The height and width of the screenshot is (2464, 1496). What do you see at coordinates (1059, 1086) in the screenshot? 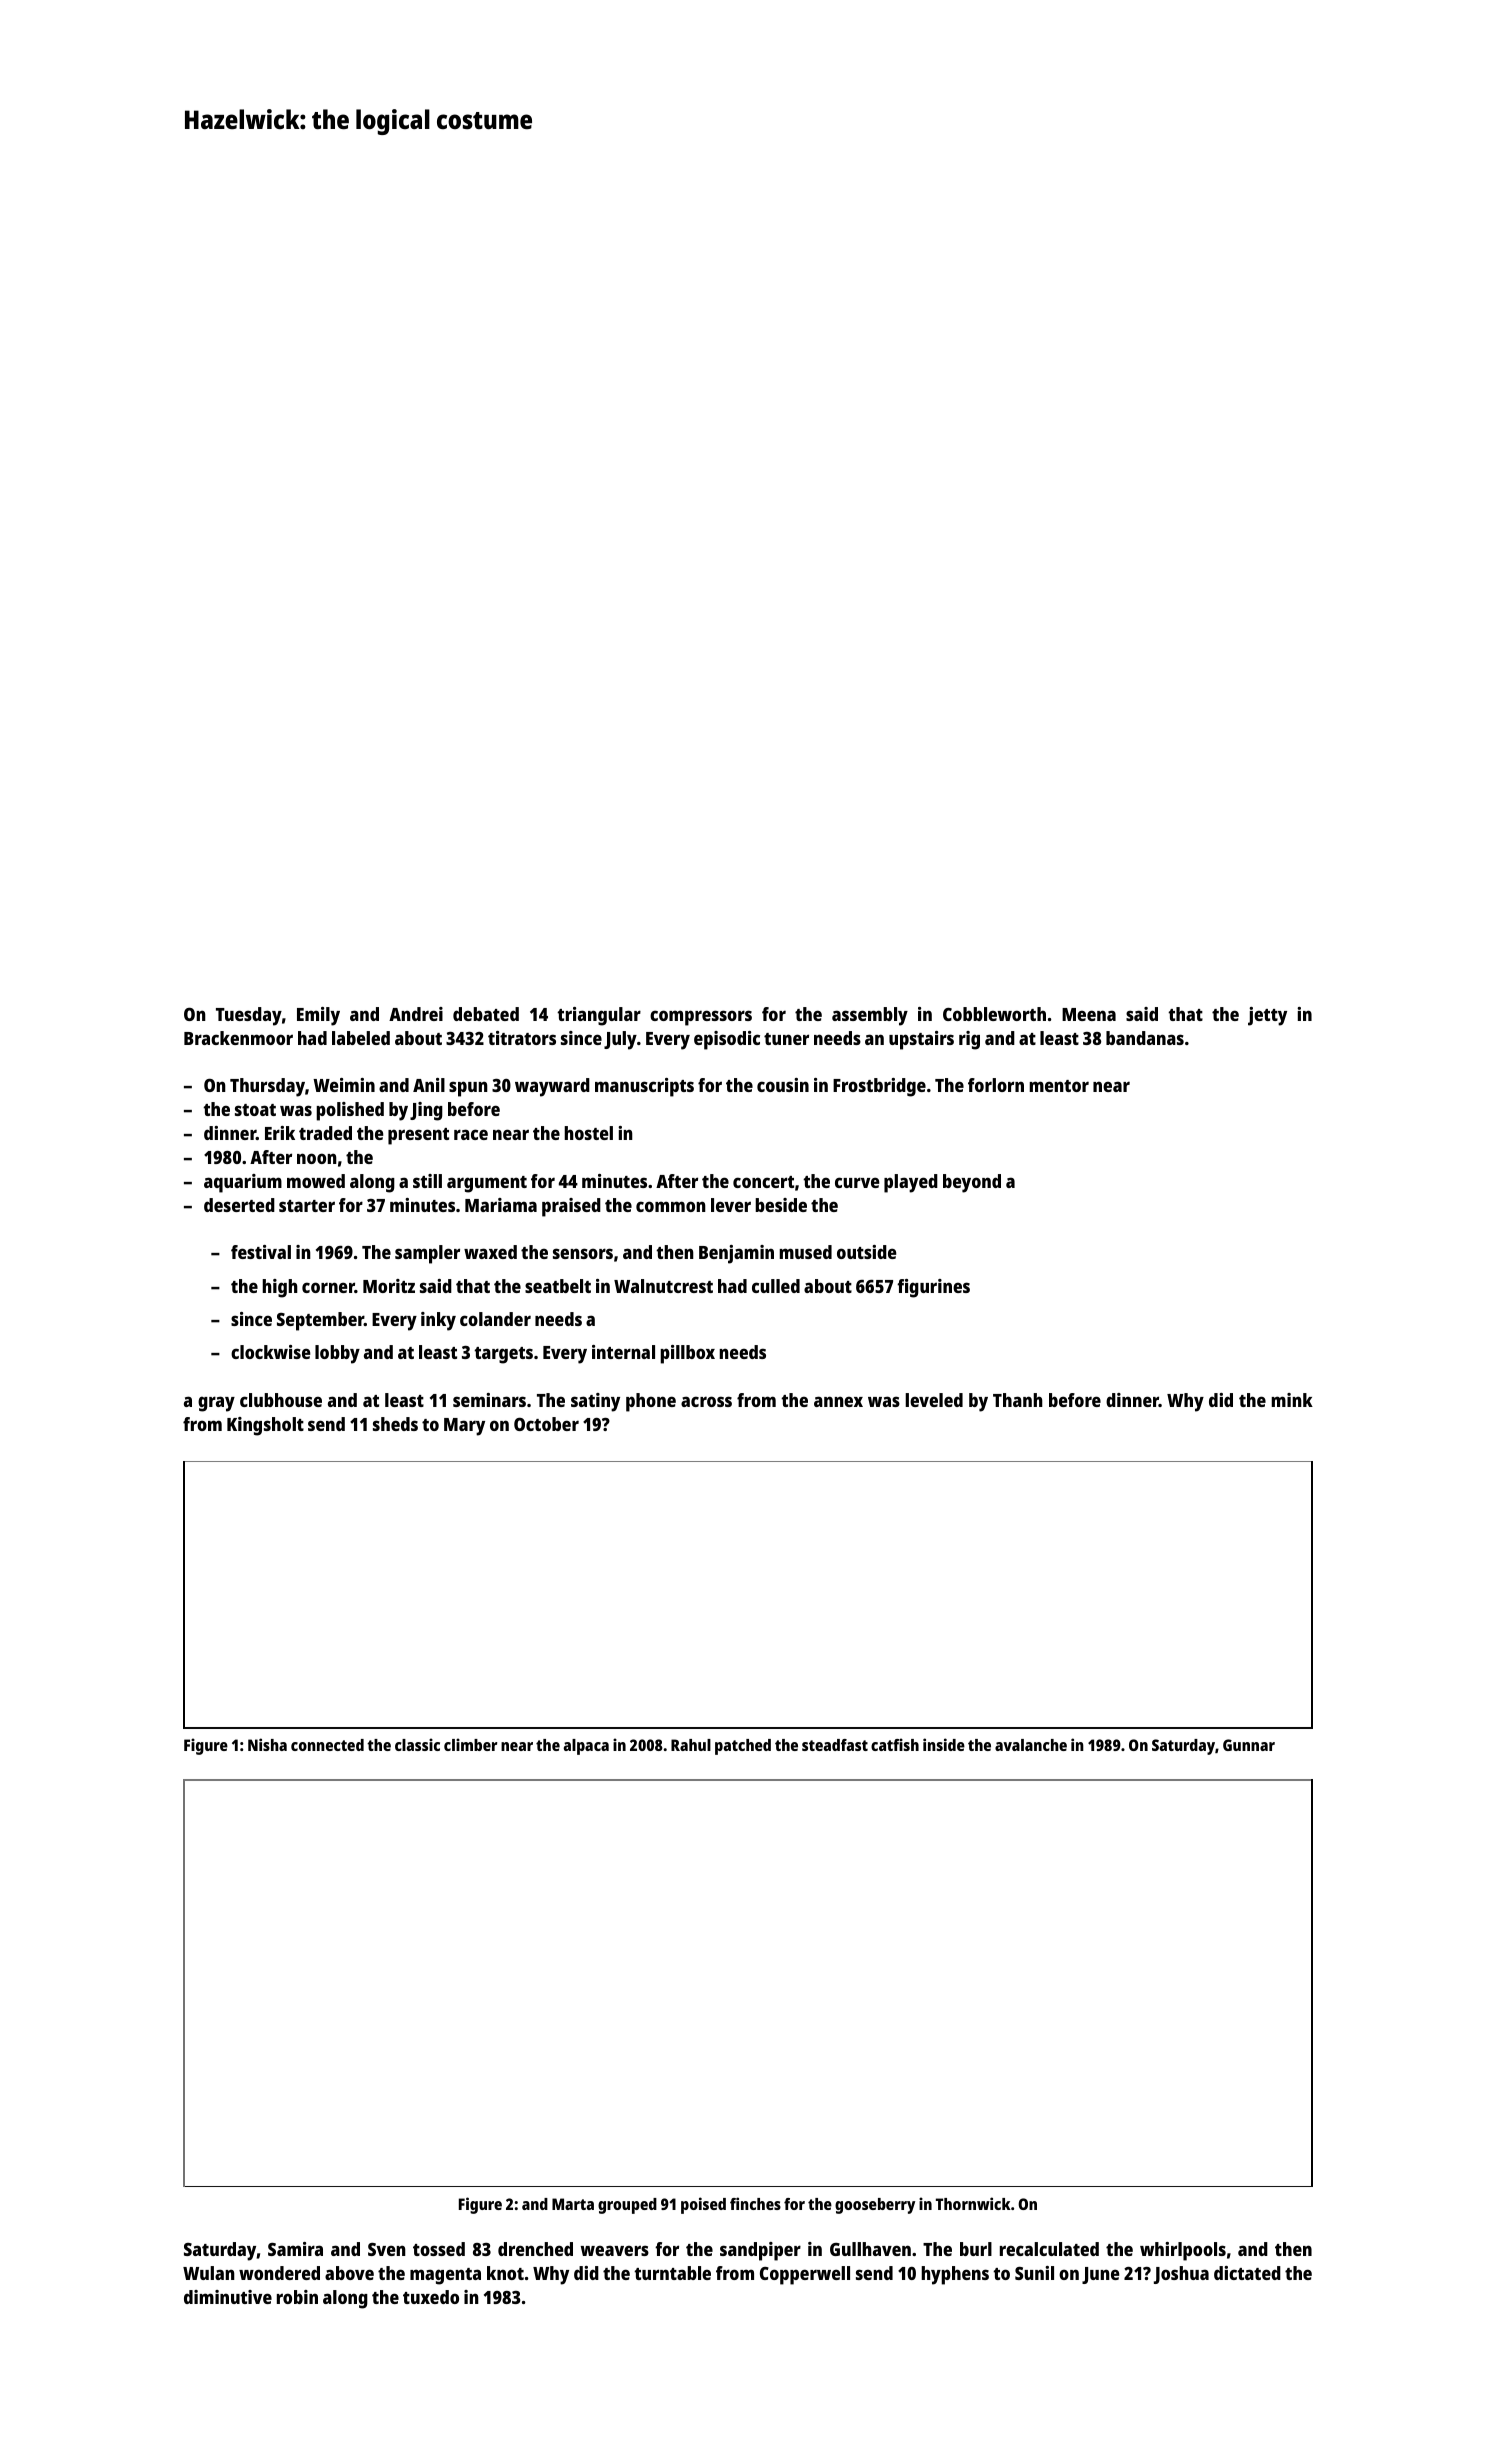
I see `mentor` at bounding box center [1059, 1086].
